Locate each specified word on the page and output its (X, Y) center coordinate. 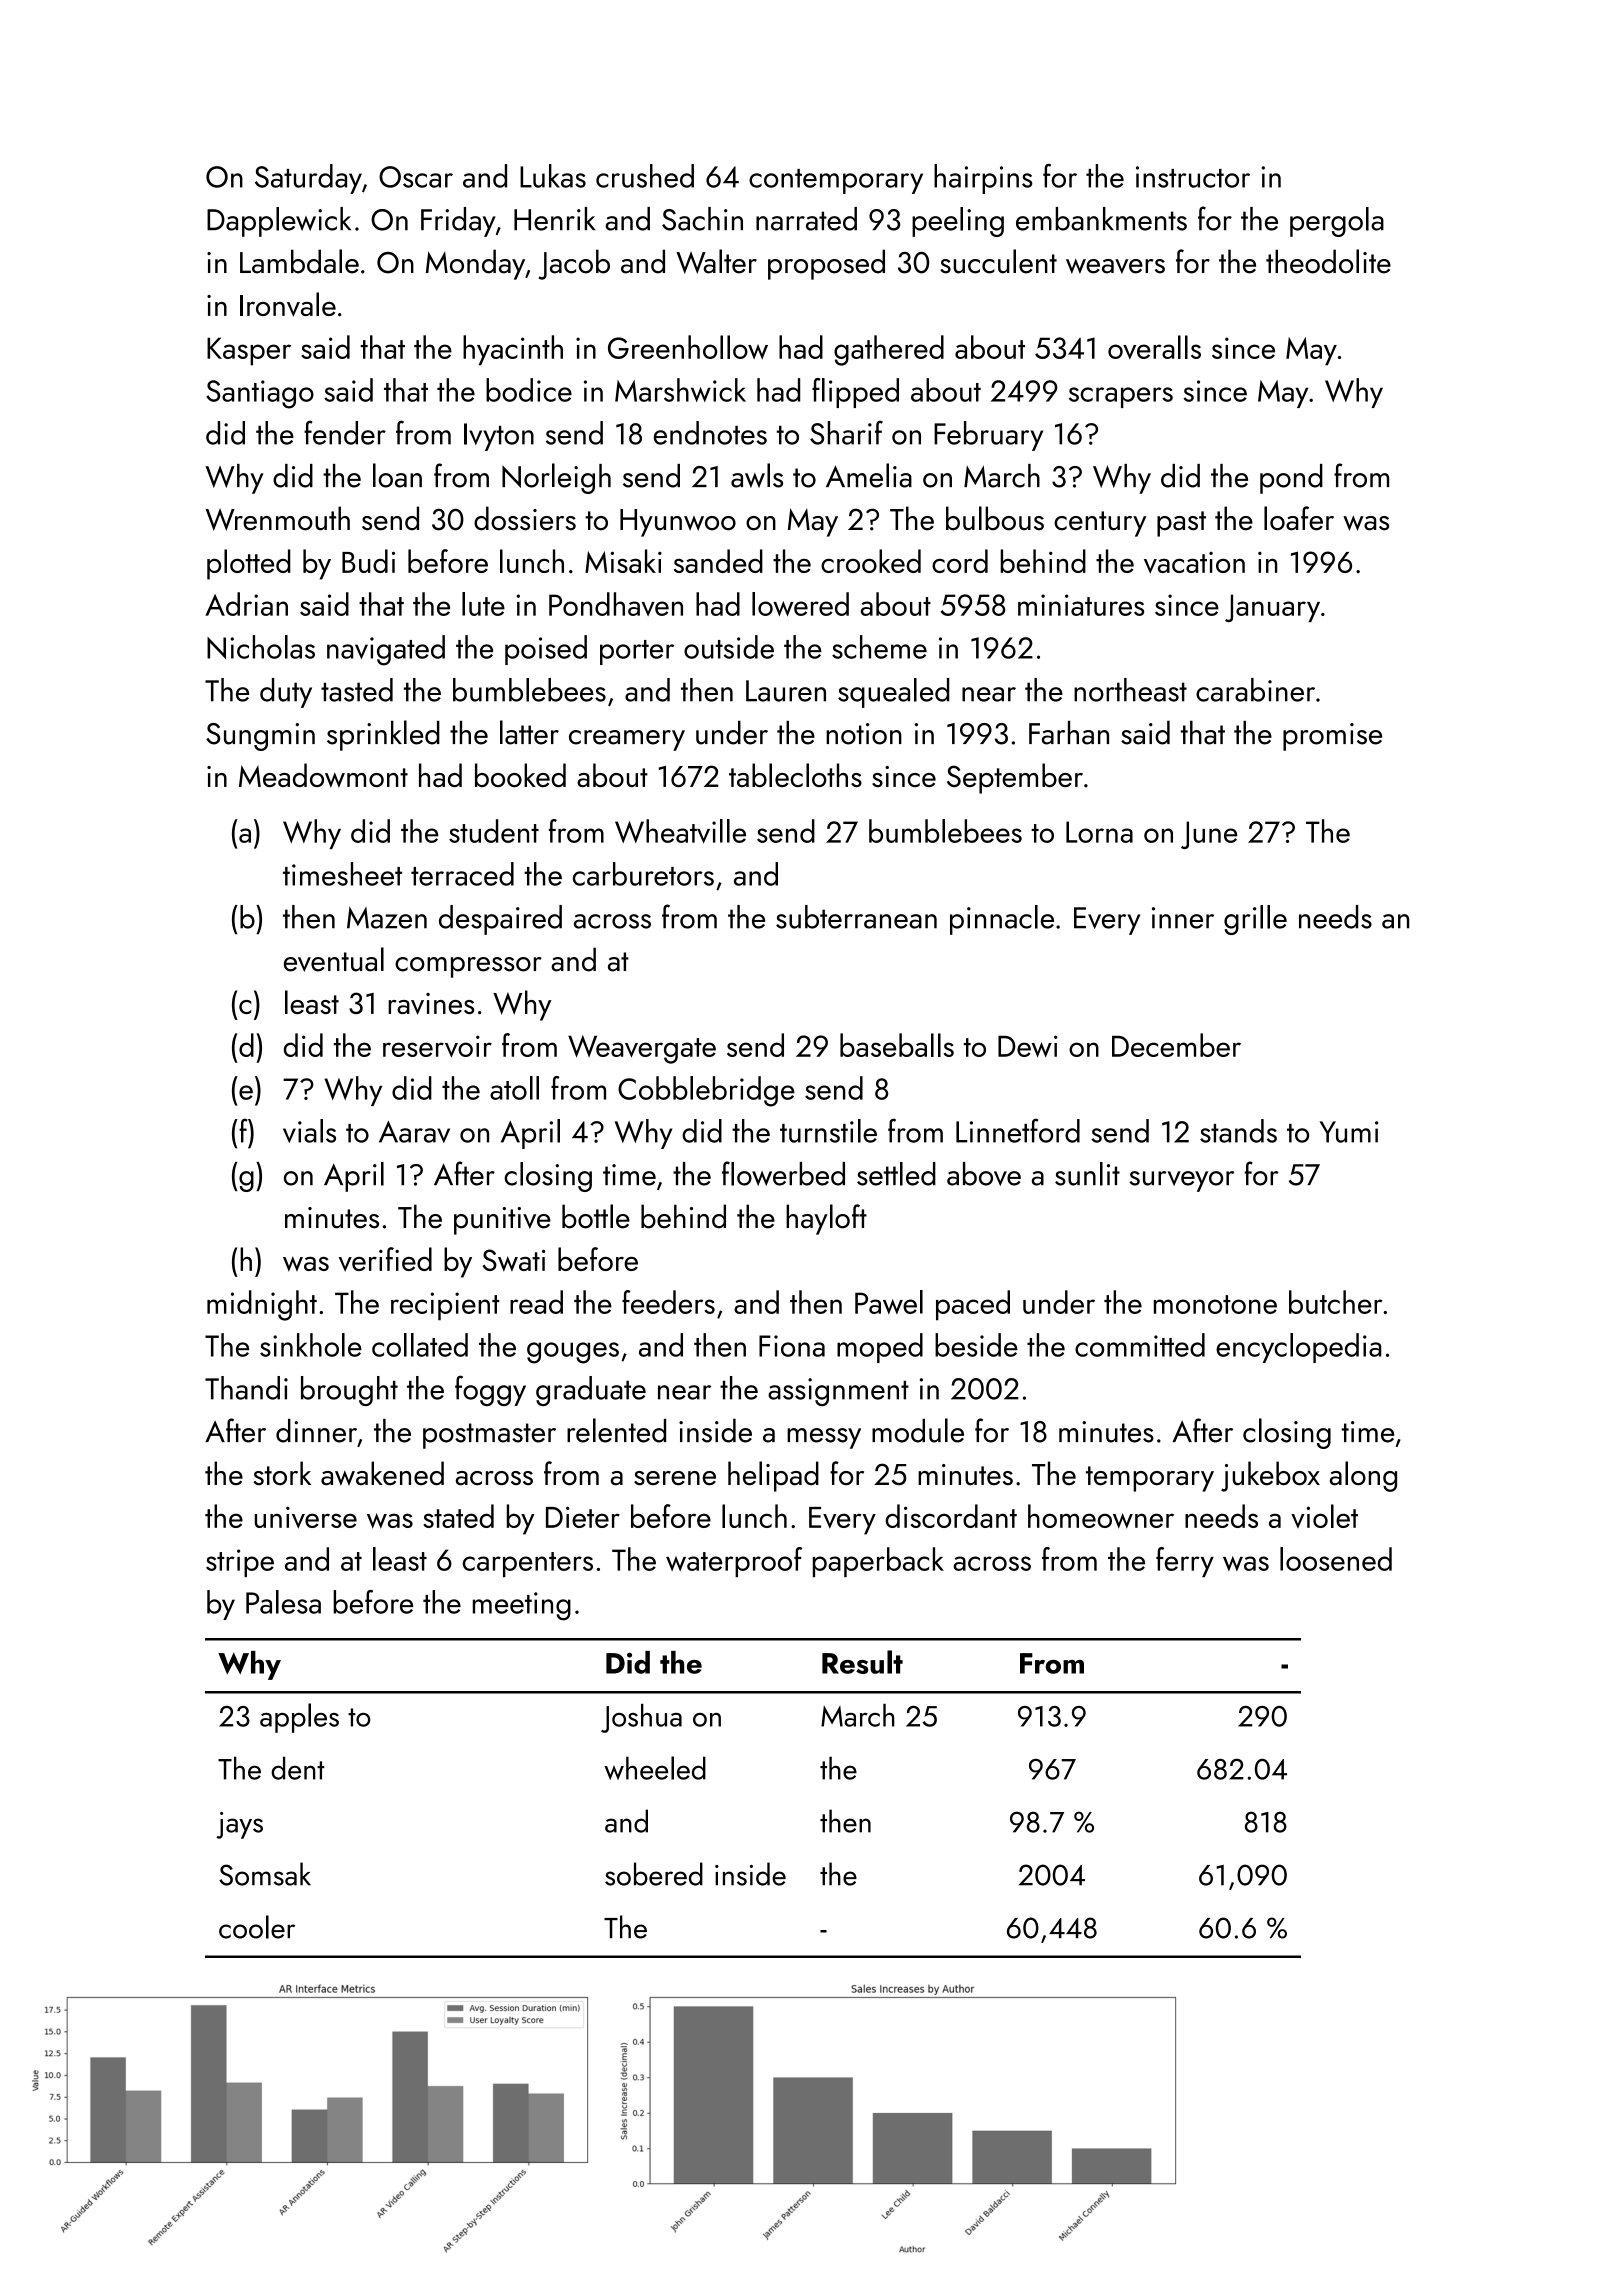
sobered (654, 1874)
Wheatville (680, 831)
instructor (1193, 177)
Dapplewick (279, 222)
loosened (1336, 1559)
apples (299, 1718)
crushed (645, 176)
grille (1255, 920)
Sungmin (260, 737)
